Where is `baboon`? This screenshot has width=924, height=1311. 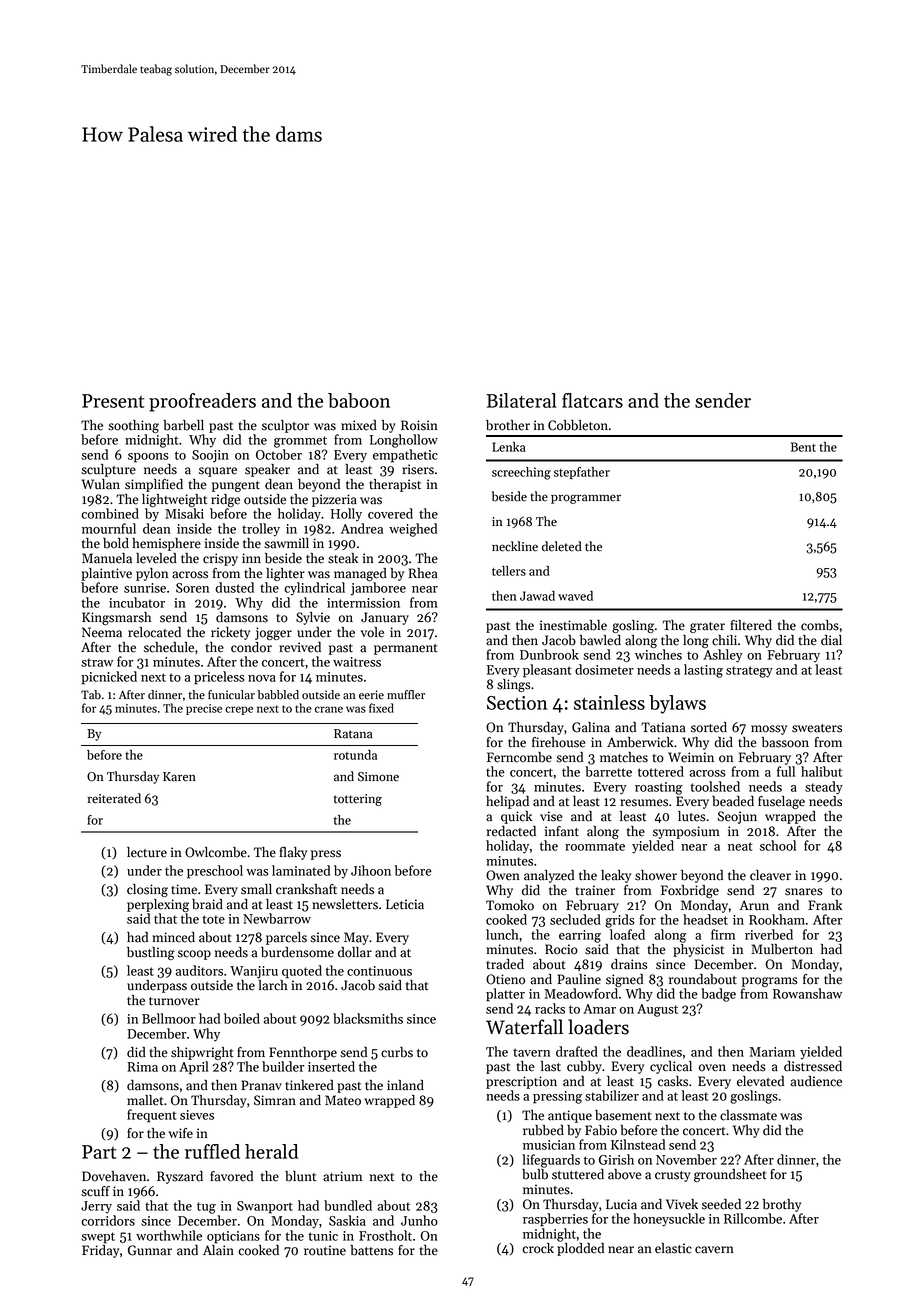 baboon is located at coordinates (359, 400).
